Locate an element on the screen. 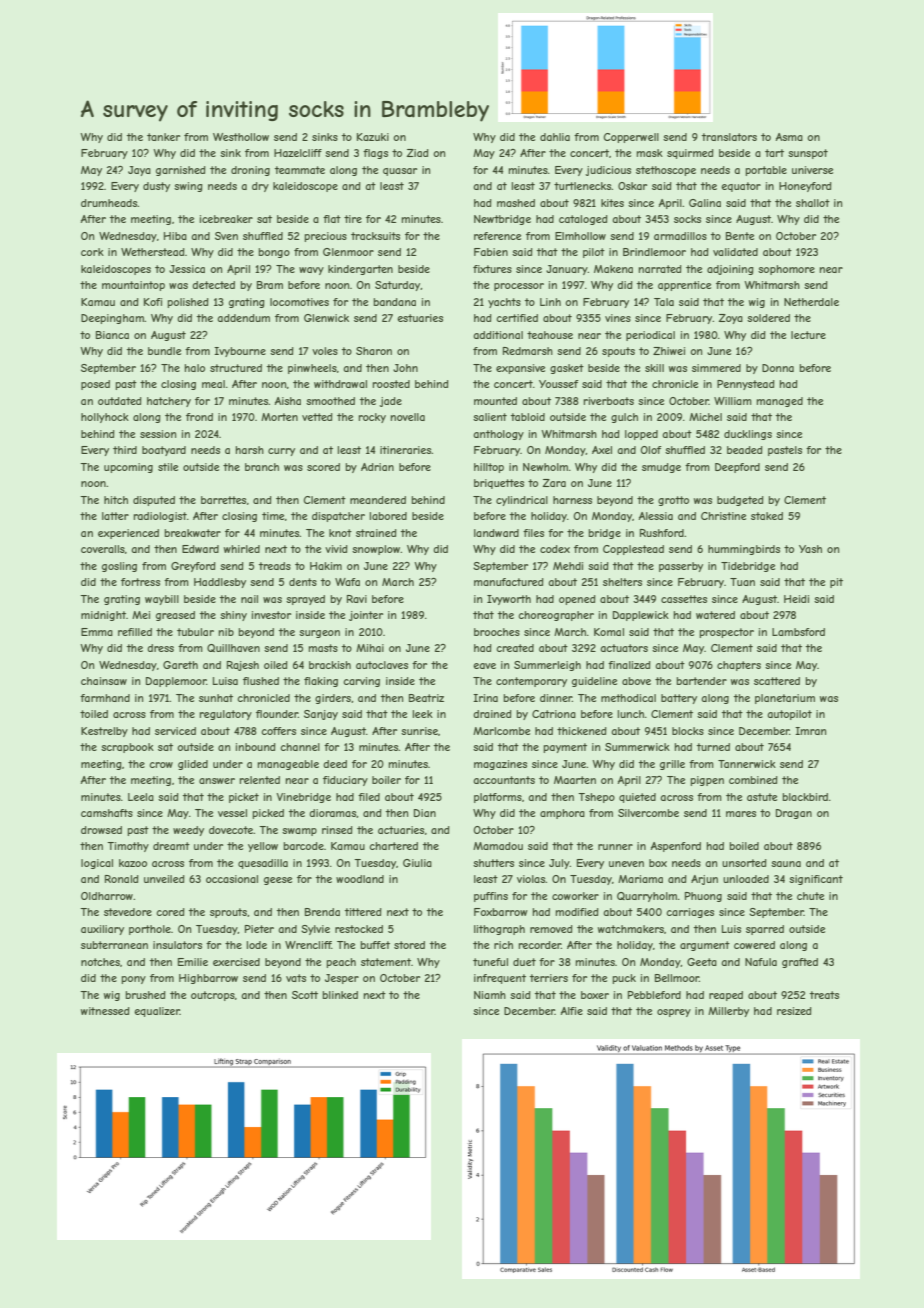  shallot is located at coordinates (813, 203).
